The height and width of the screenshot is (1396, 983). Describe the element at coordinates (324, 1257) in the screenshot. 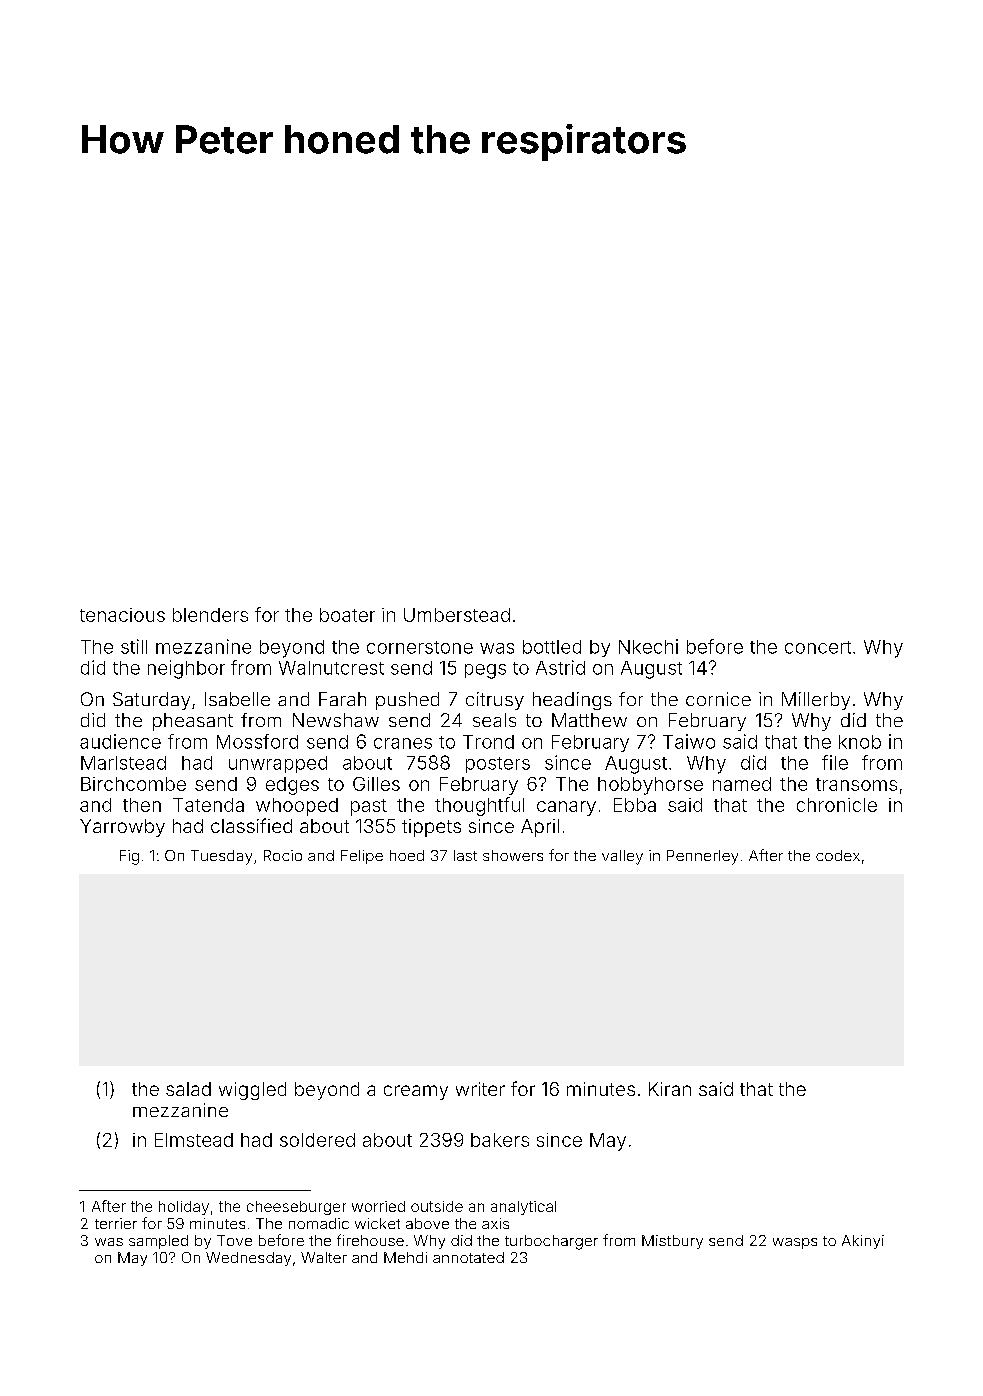

I see `Walter` at that location.
